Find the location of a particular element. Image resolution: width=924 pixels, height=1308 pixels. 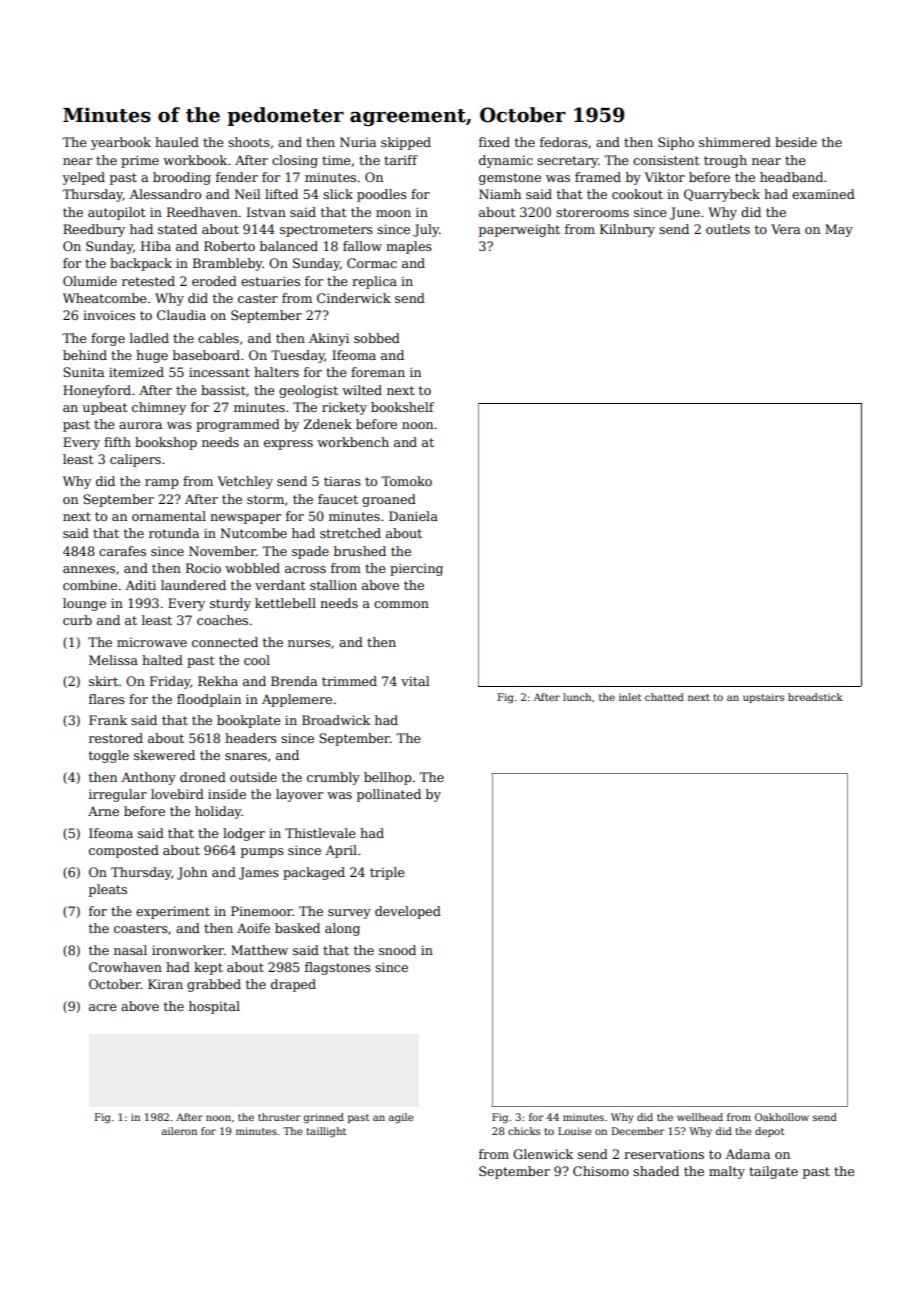

Nuria is located at coordinates (358, 142).
